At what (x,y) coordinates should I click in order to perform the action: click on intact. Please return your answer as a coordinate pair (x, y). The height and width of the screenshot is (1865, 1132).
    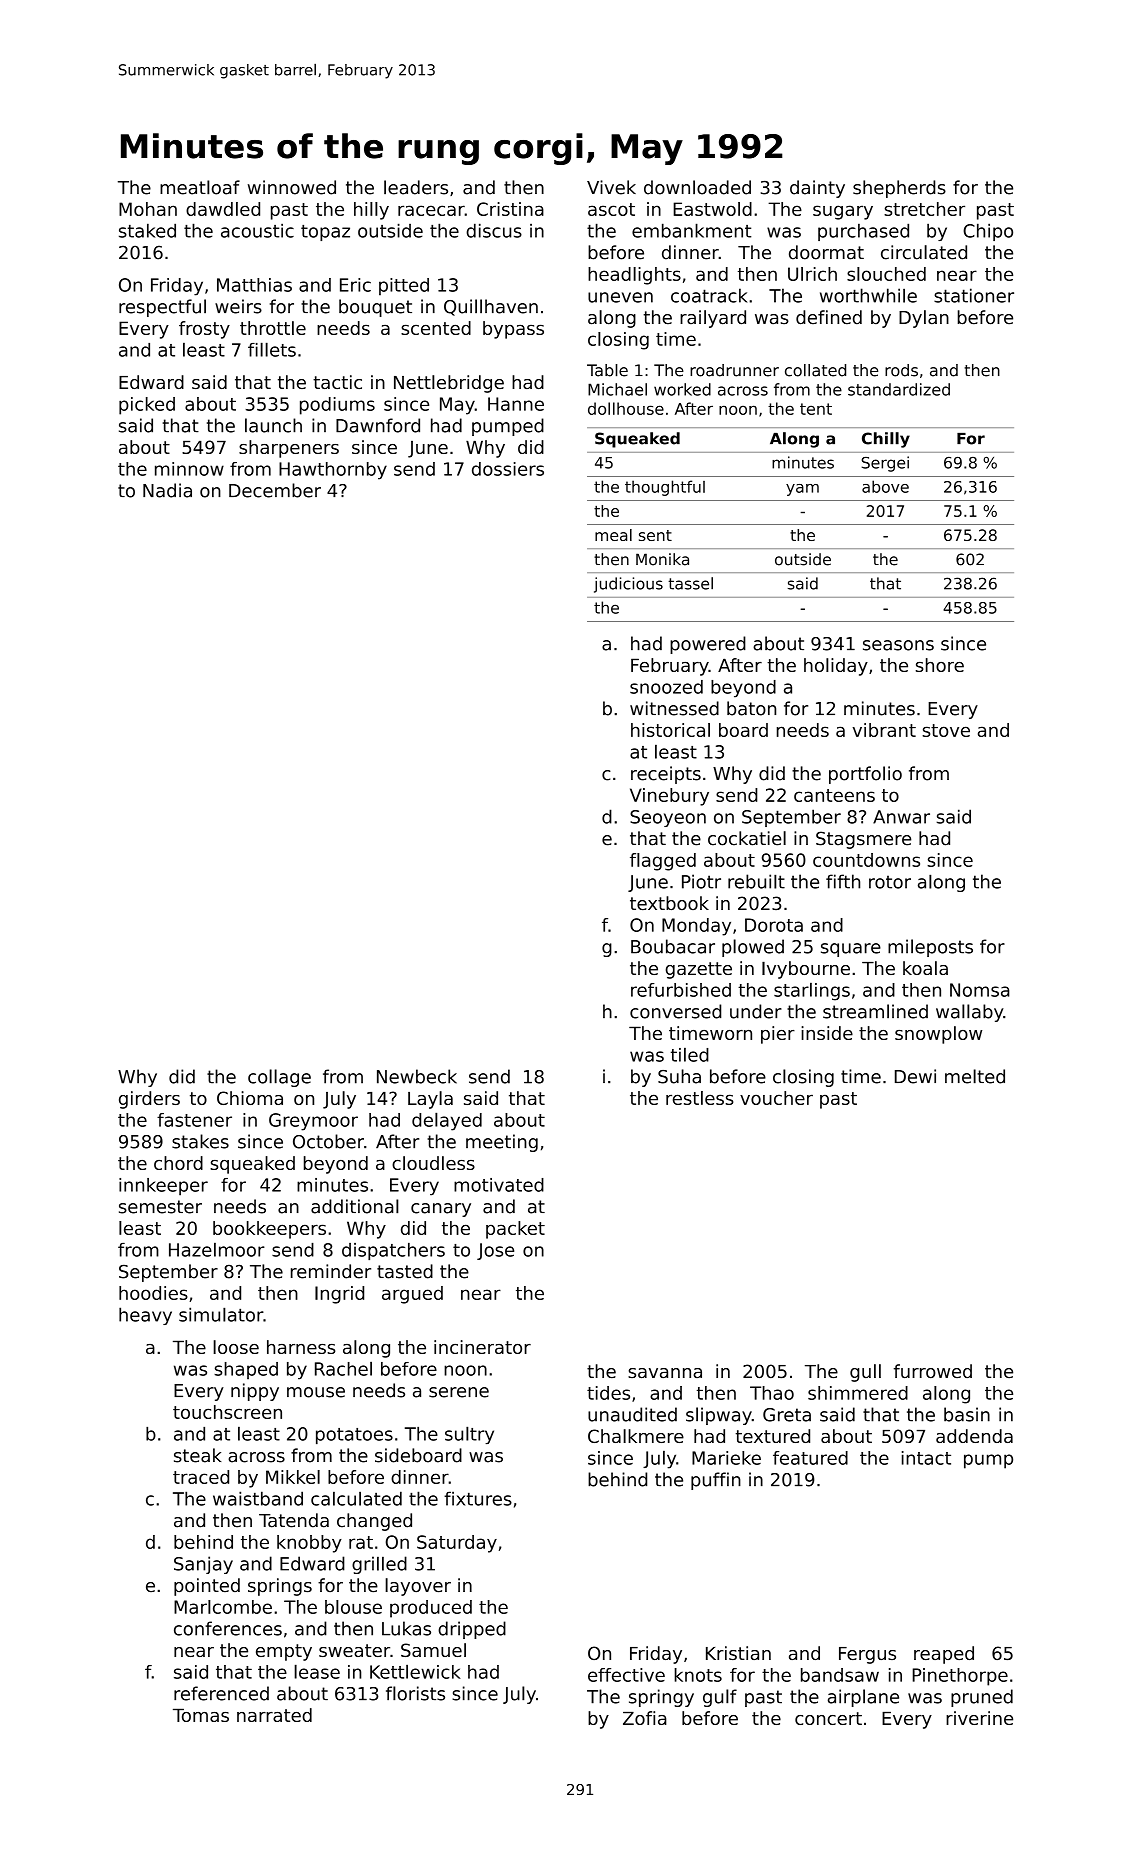
    Looking at the image, I should click on (926, 1458).
